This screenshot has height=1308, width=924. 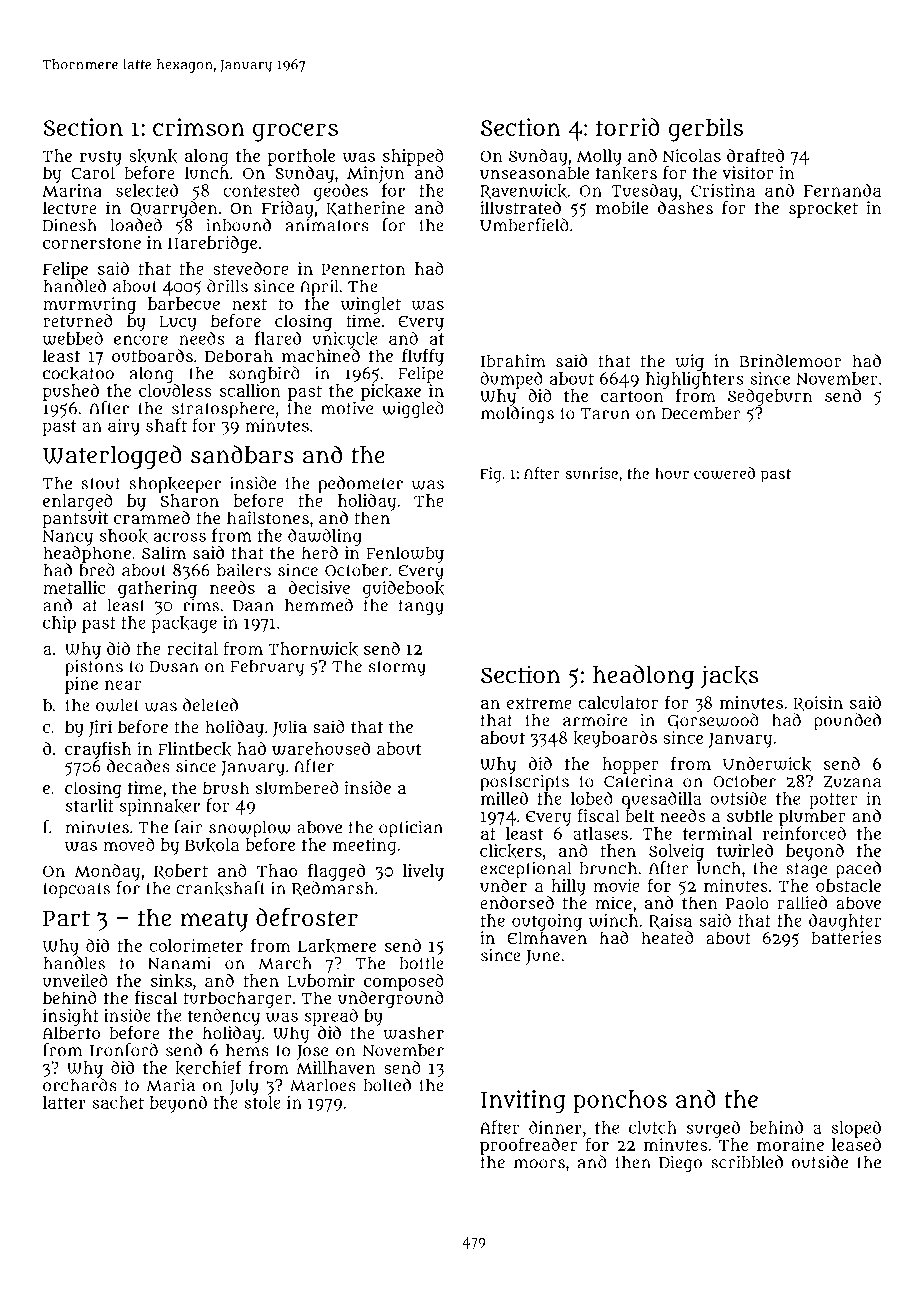 I want to click on armoire, so click(x=595, y=720).
